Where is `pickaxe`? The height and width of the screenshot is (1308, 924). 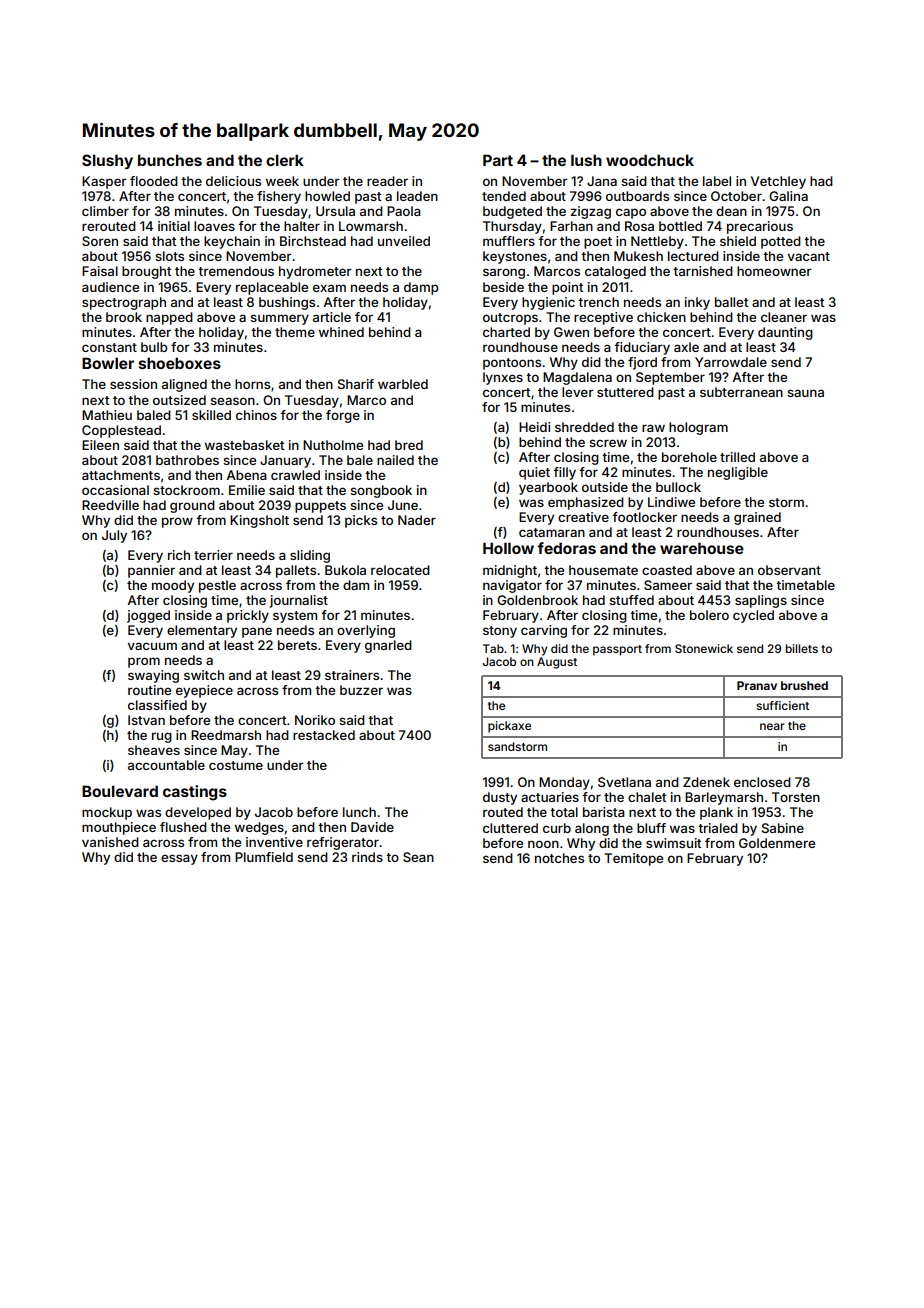 pickaxe is located at coordinates (509, 727).
